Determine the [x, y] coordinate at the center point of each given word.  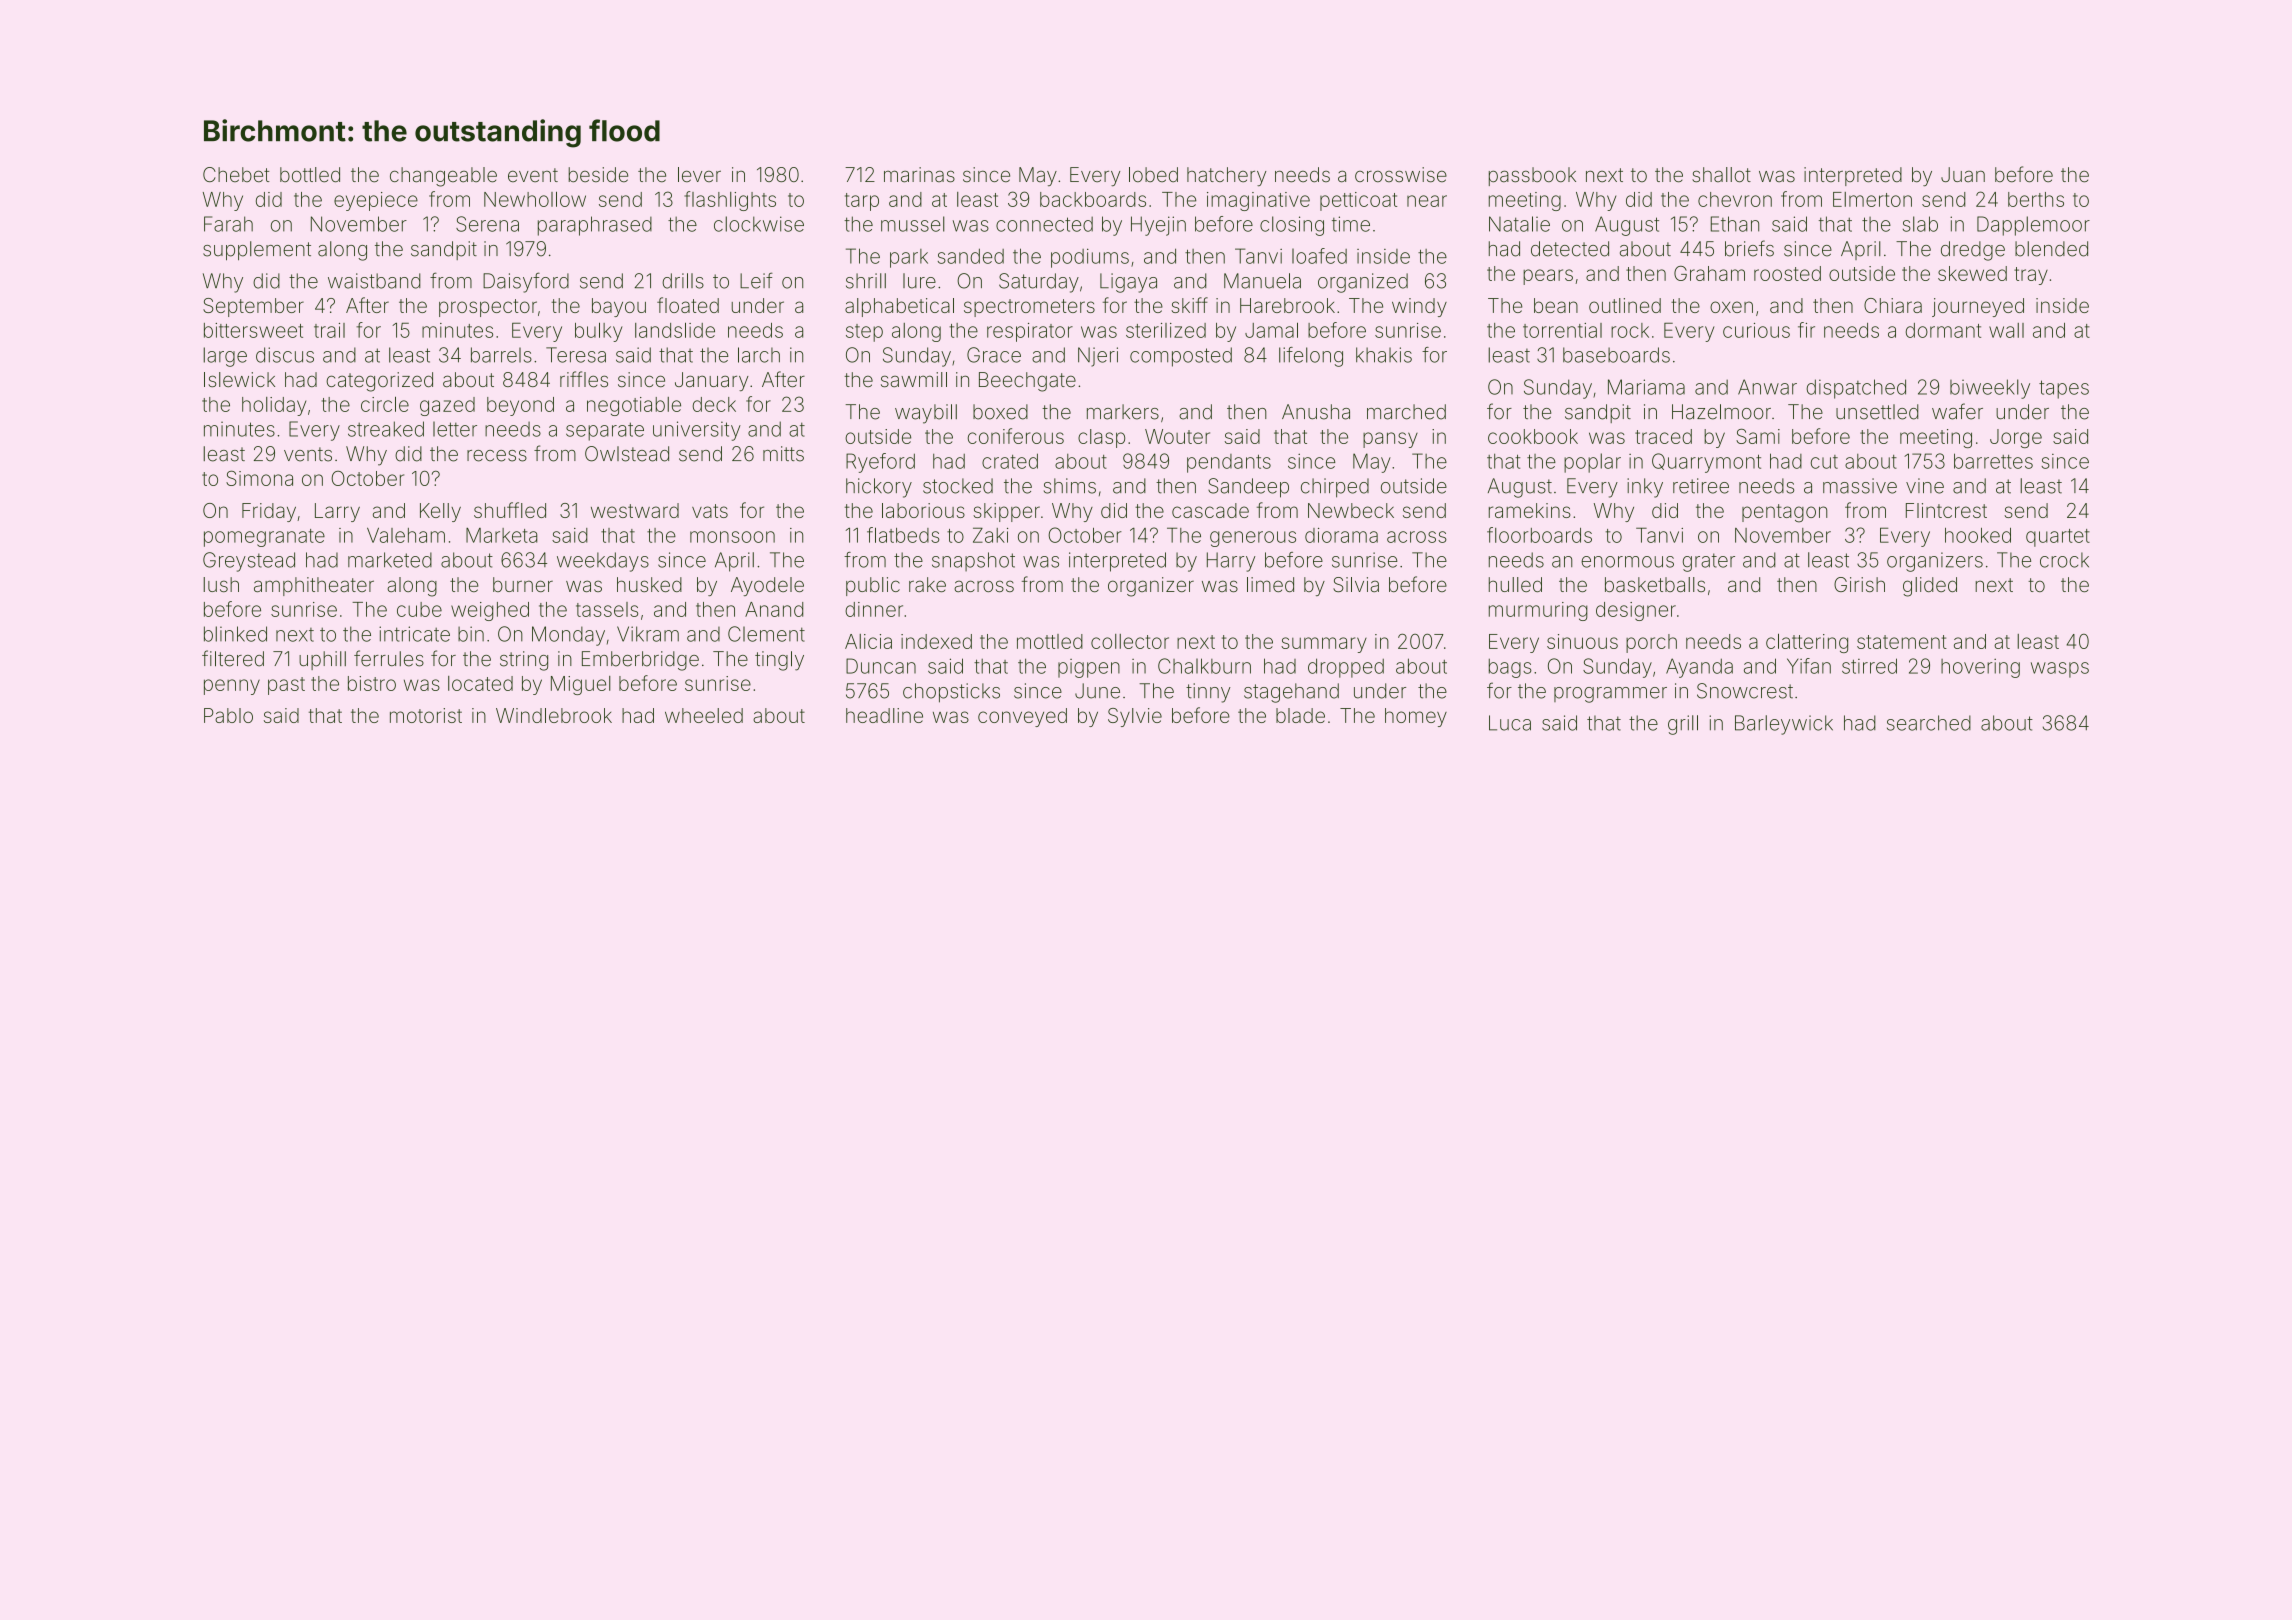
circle [385, 404]
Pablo [228, 715]
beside [598, 175]
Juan [1963, 174]
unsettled [1877, 412]
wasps [2060, 670]
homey [1416, 717]
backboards [1093, 199]
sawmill [914, 379]
